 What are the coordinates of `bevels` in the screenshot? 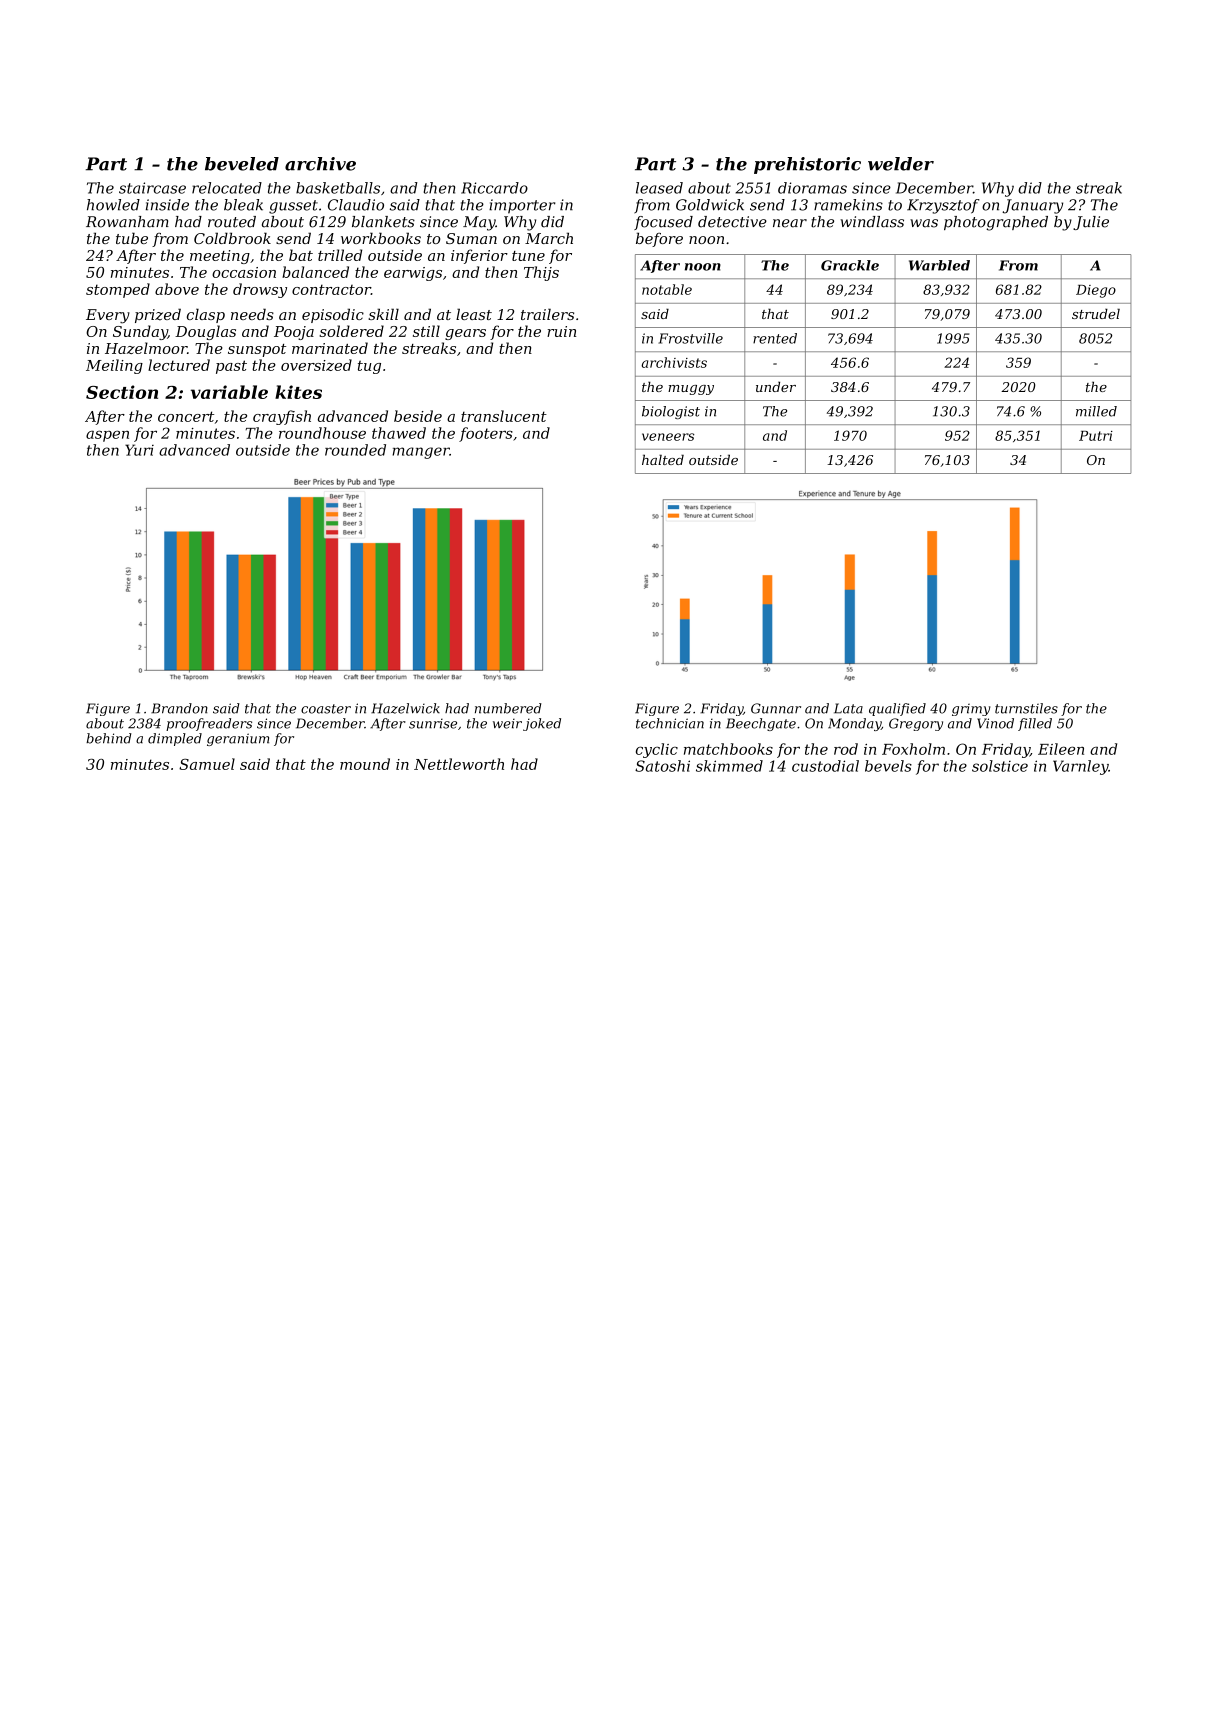 It's located at (888, 766).
